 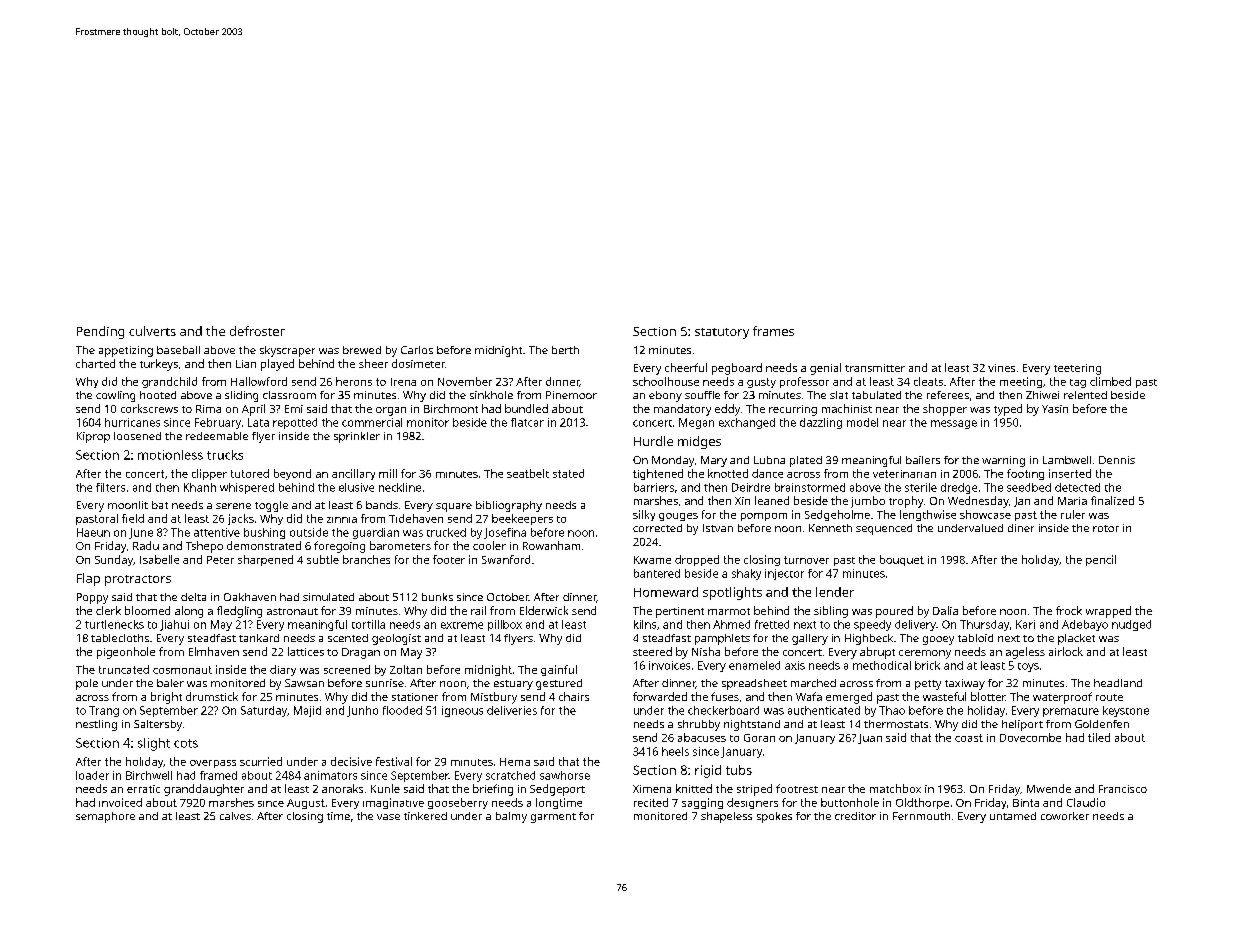 I want to click on sequenced, so click(x=884, y=529).
